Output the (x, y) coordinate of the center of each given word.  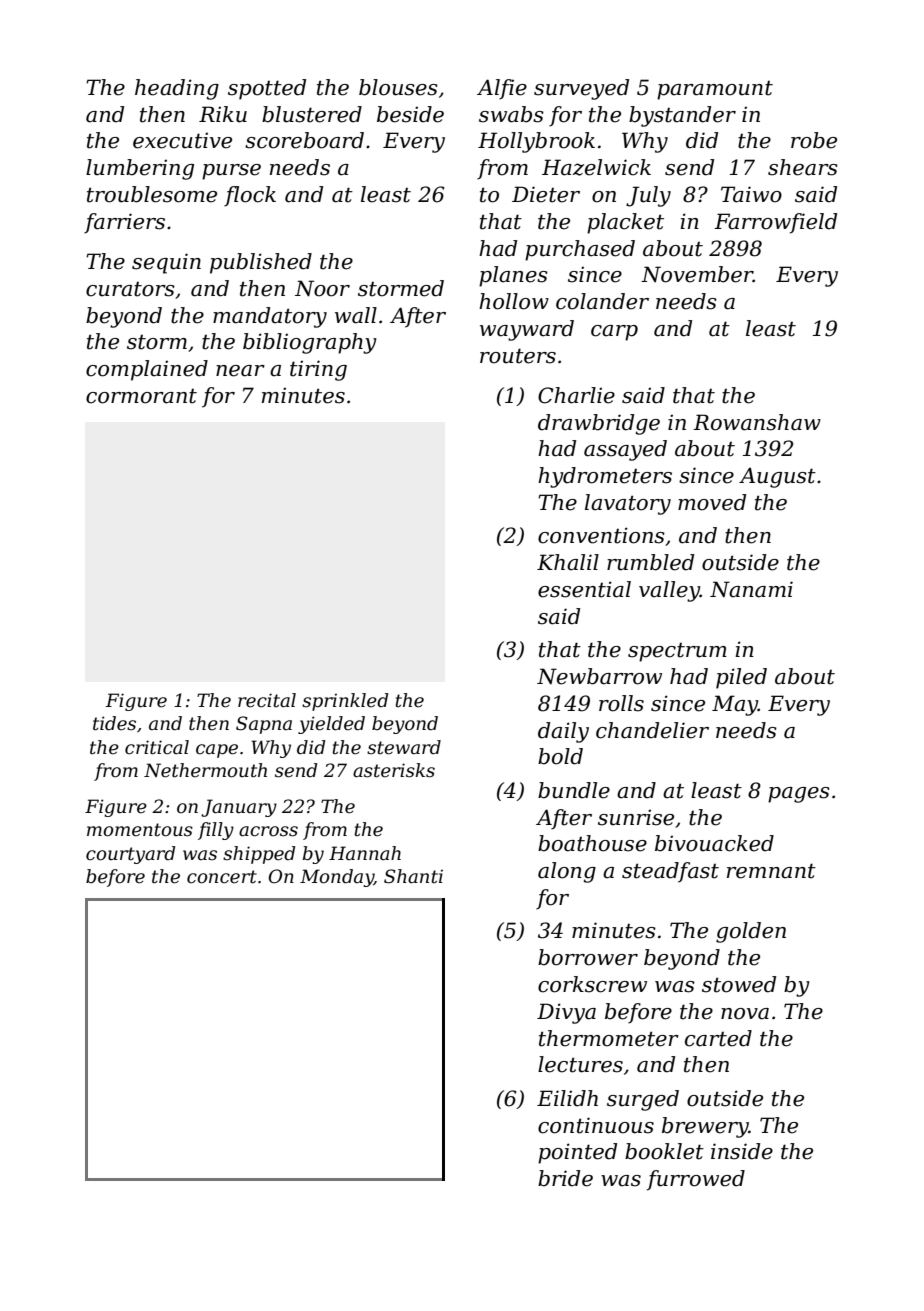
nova (745, 1014)
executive (182, 141)
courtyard (130, 855)
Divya (566, 1013)
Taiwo (751, 194)
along (567, 872)
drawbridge (599, 424)
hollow (514, 301)
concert (222, 877)
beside (410, 114)
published (261, 263)
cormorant (141, 396)
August (777, 478)
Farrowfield (775, 223)
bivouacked (714, 843)
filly (216, 831)
